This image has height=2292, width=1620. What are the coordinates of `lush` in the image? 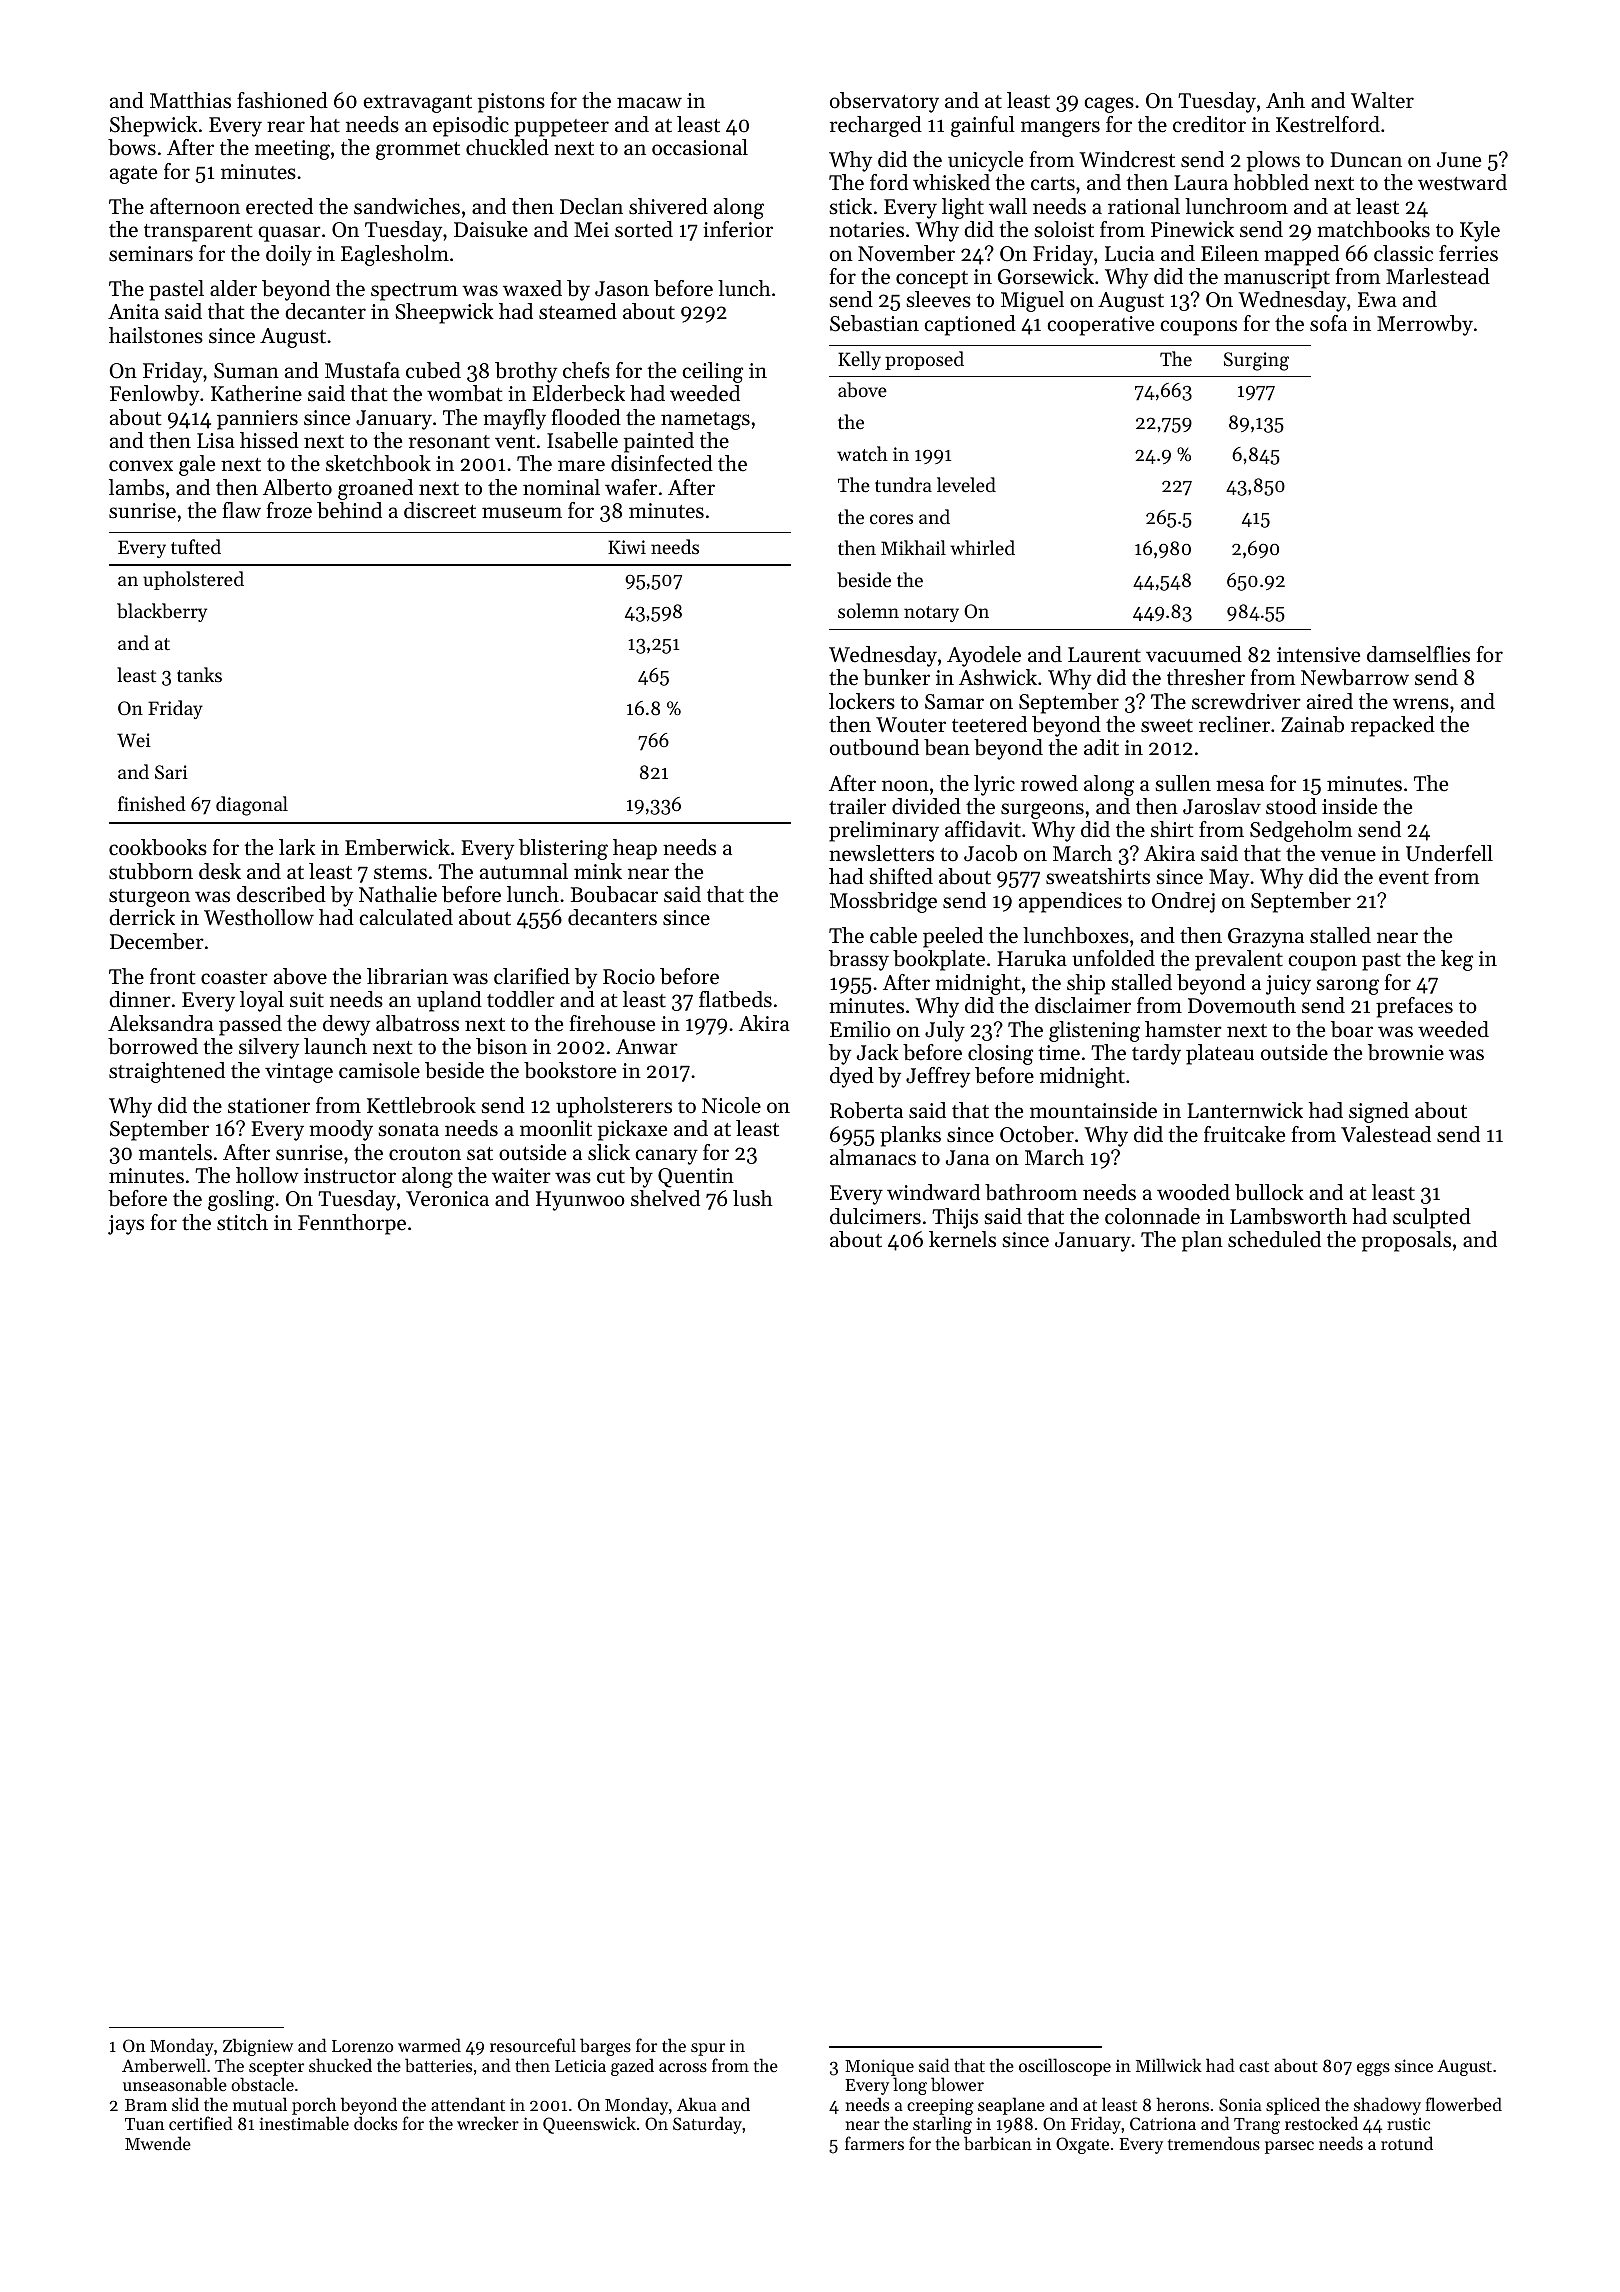 It's located at (753, 1198).
